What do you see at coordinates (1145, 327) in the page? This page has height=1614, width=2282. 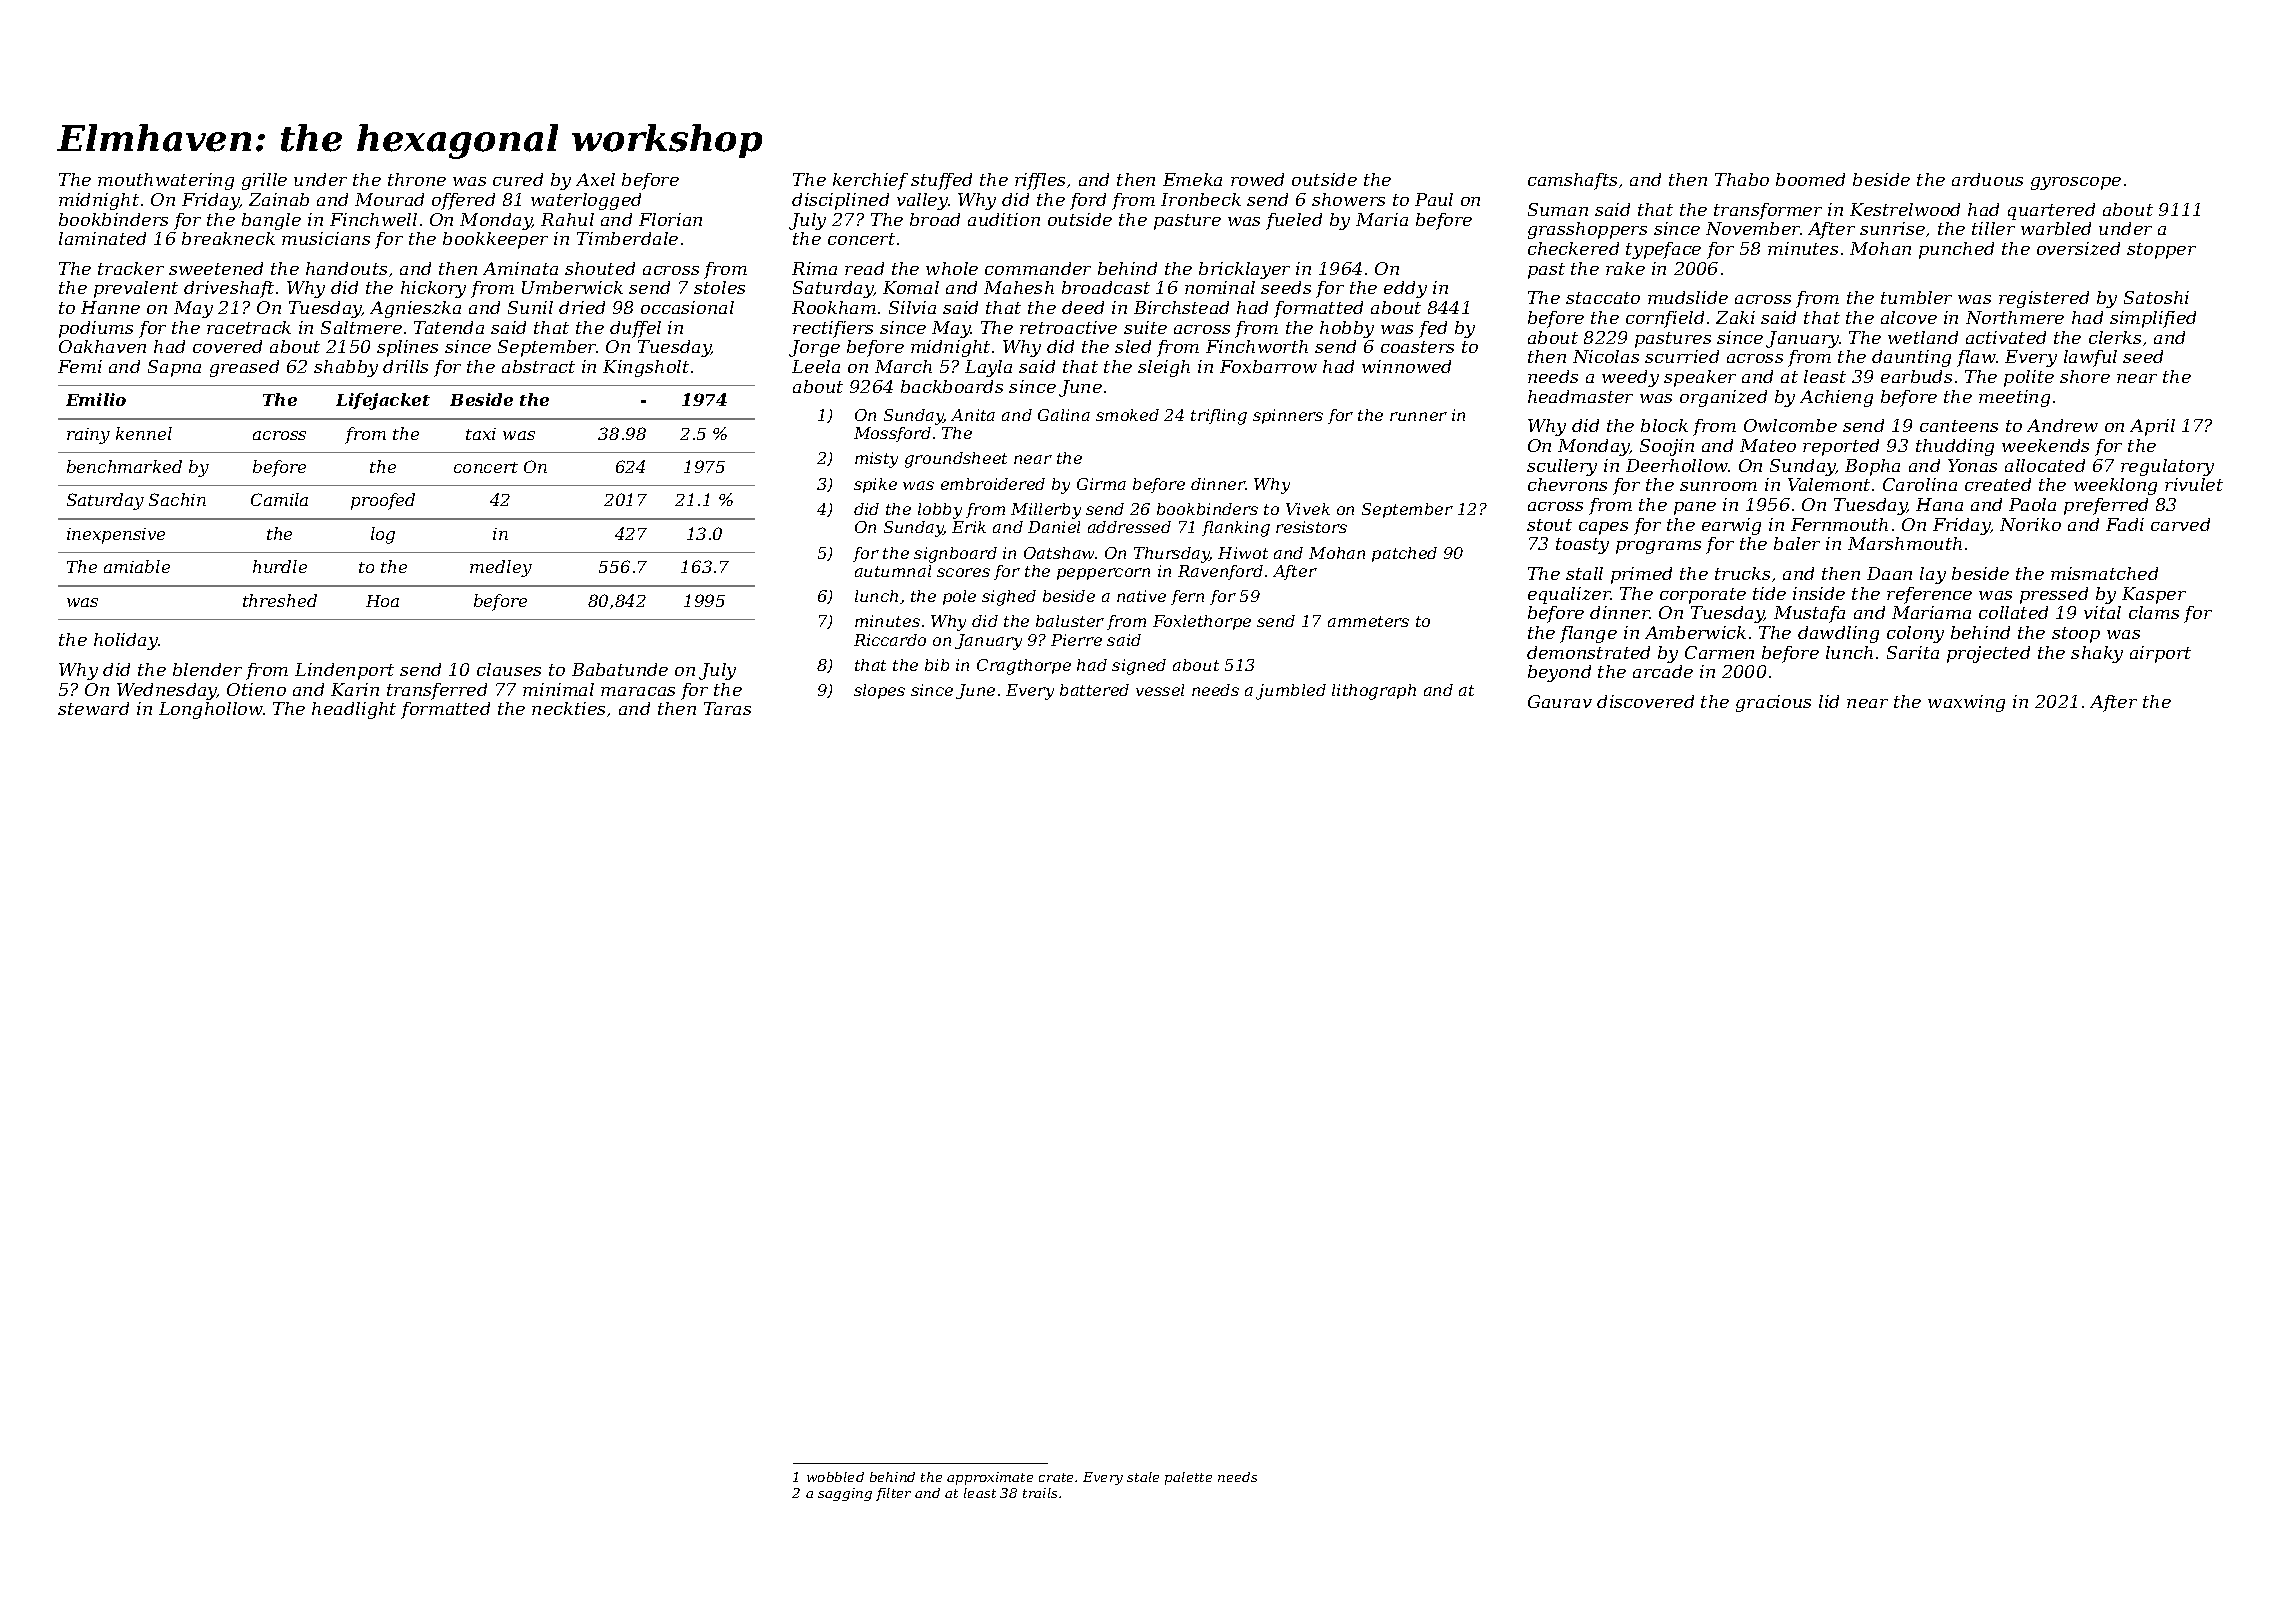 I see `suite` at bounding box center [1145, 327].
